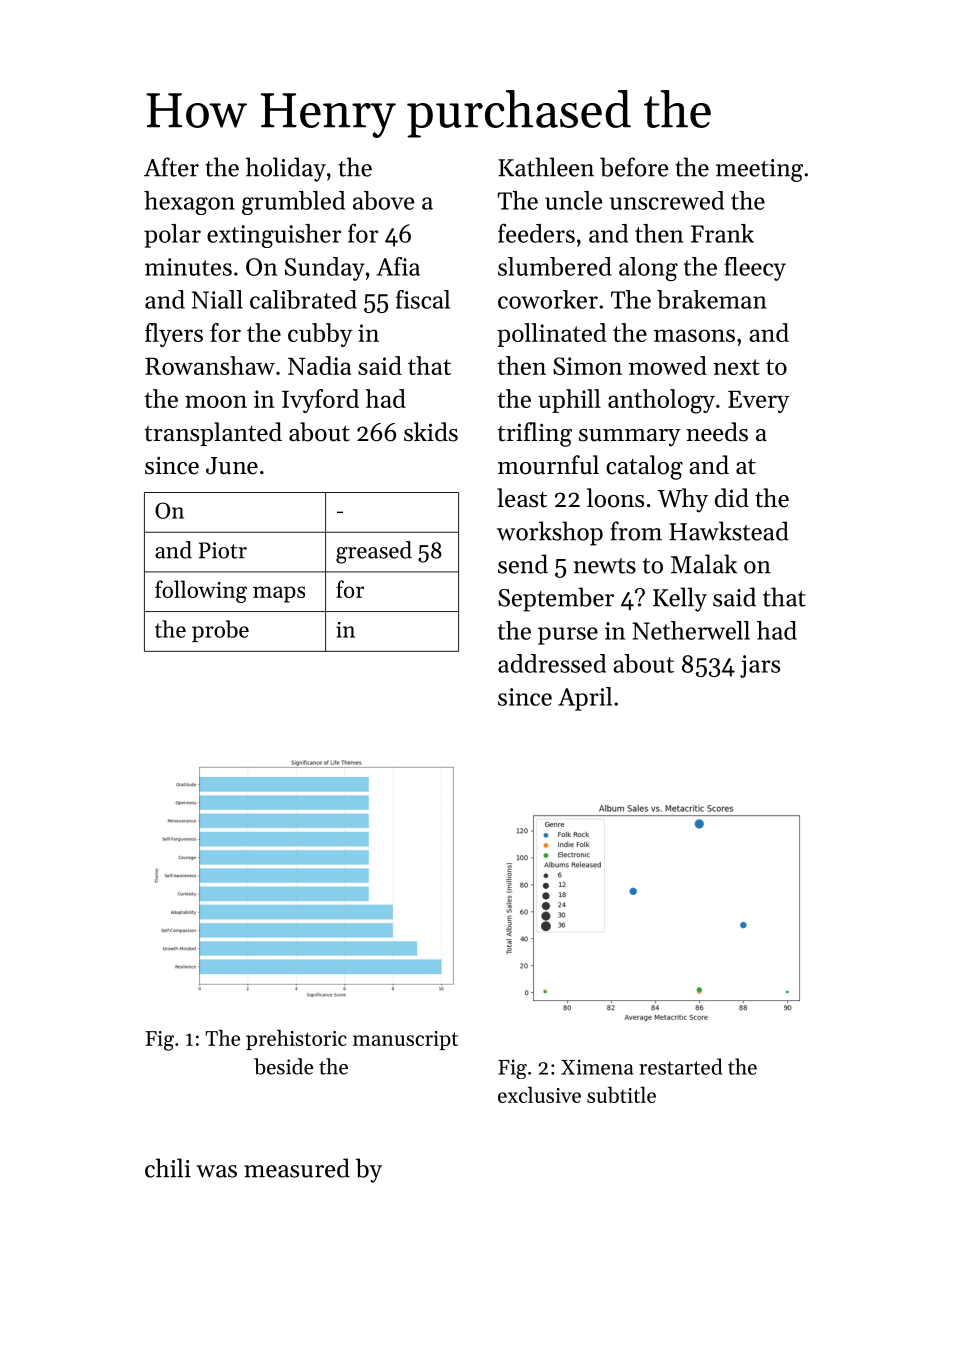 The height and width of the page is (1357, 956). What do you see at coordinates (383, 200) in the page?
I see `above` at bounding box center [383, 200].
